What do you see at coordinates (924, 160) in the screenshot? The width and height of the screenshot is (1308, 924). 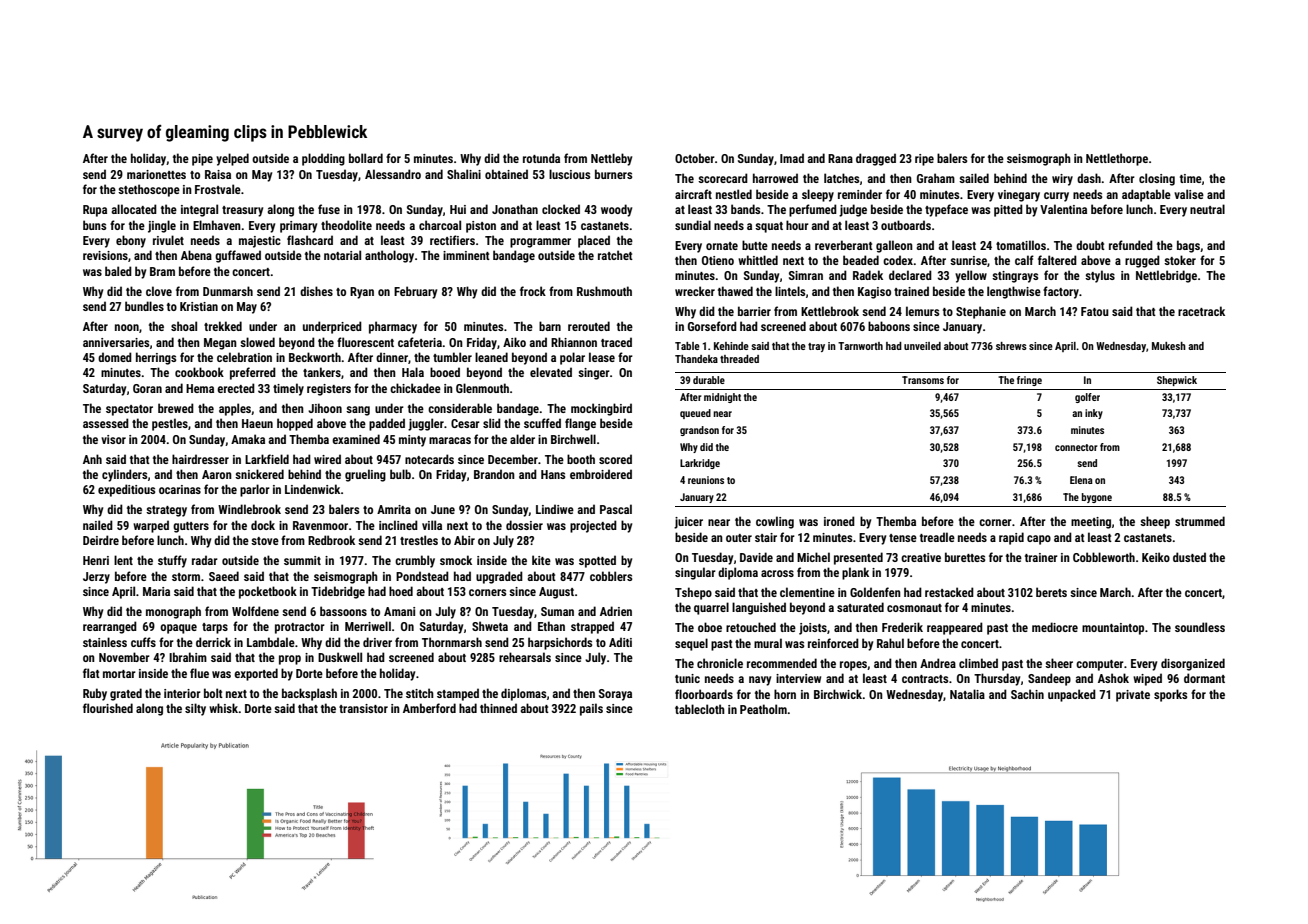 I see `ripe` at bounding box center [924, 160].
